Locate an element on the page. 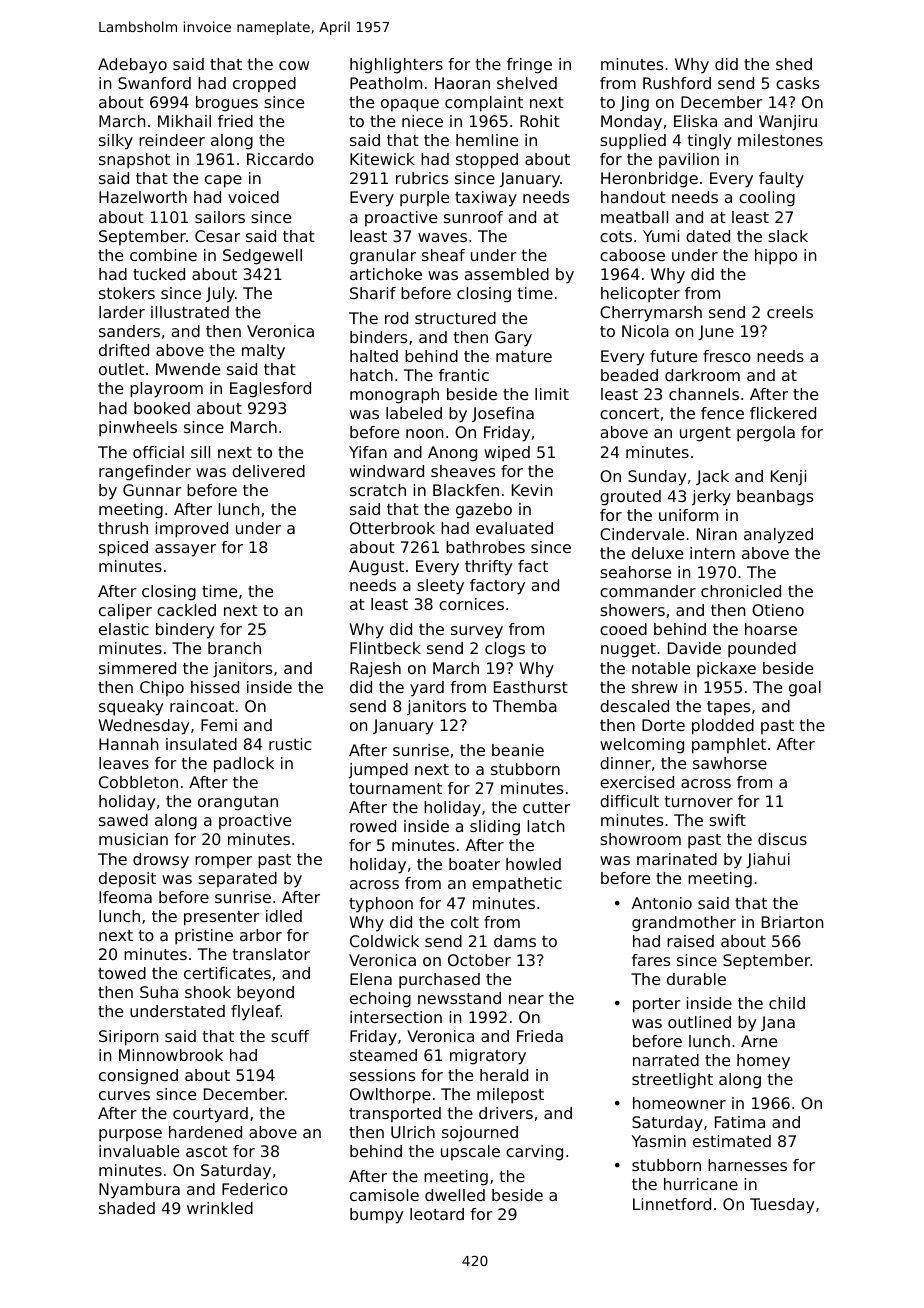  Adebayo is located at coordinates (132, 66).
